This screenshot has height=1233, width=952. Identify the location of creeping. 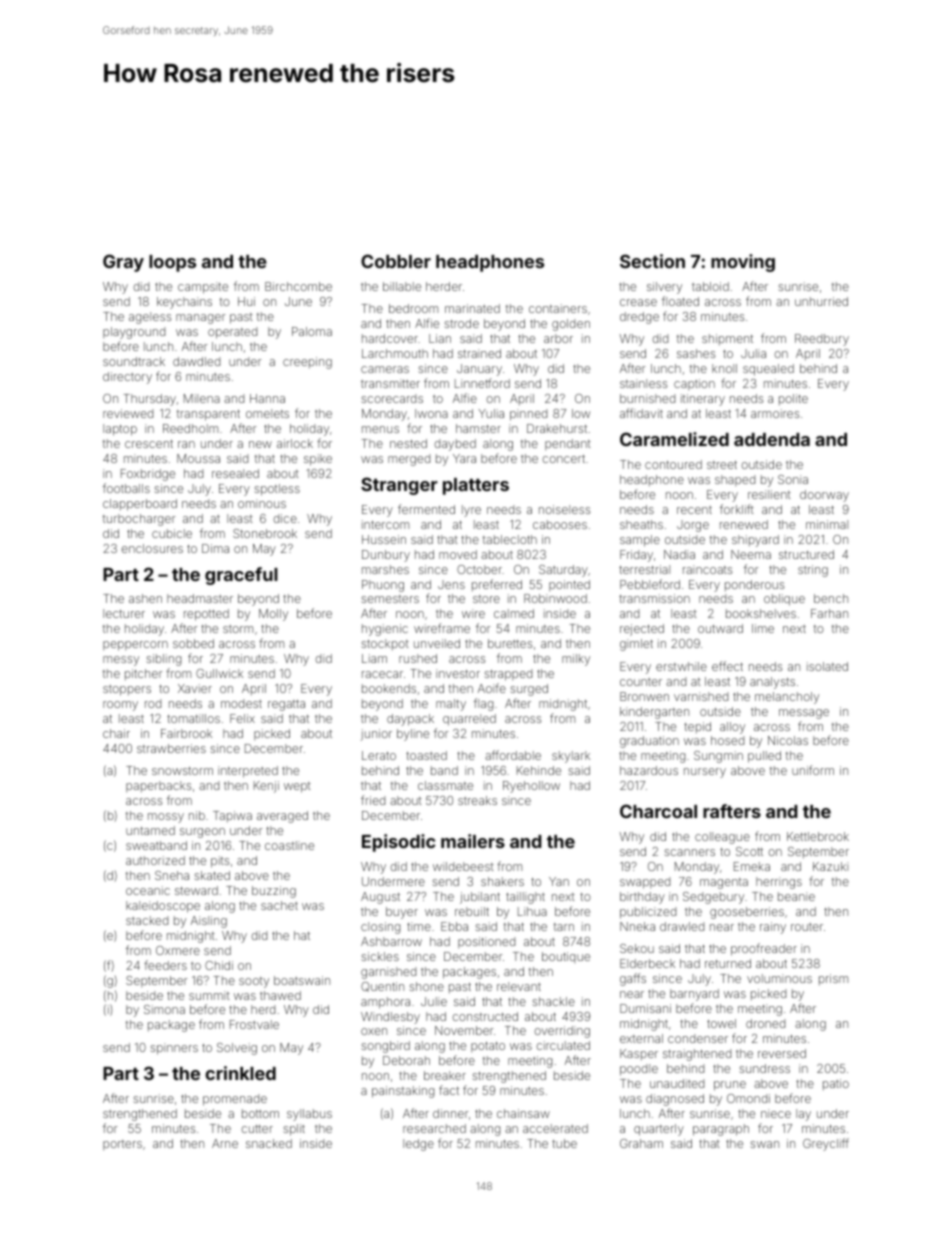
(307, 363).
